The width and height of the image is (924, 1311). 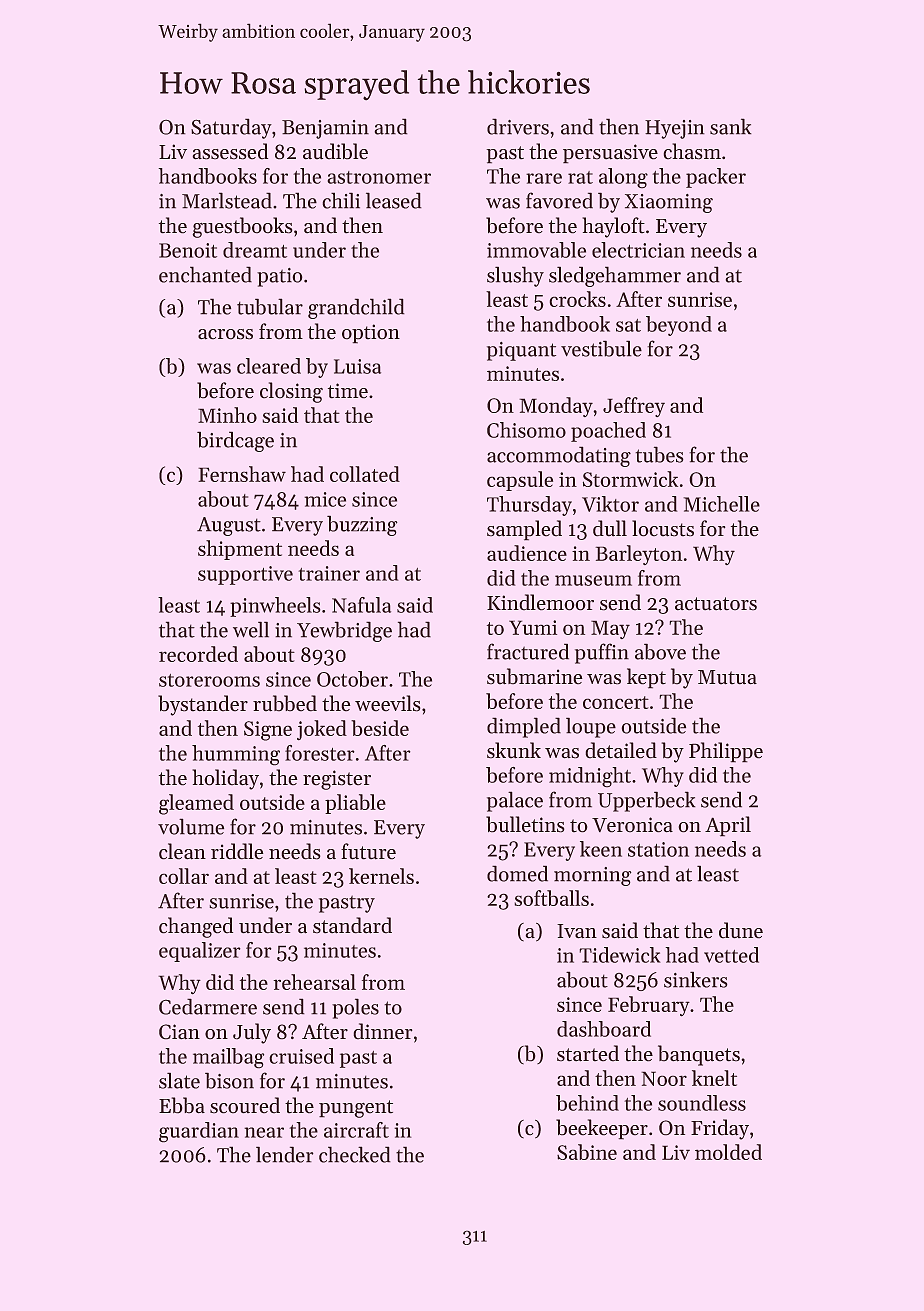 I want to click on drivers, so click(x=518, y=126).
